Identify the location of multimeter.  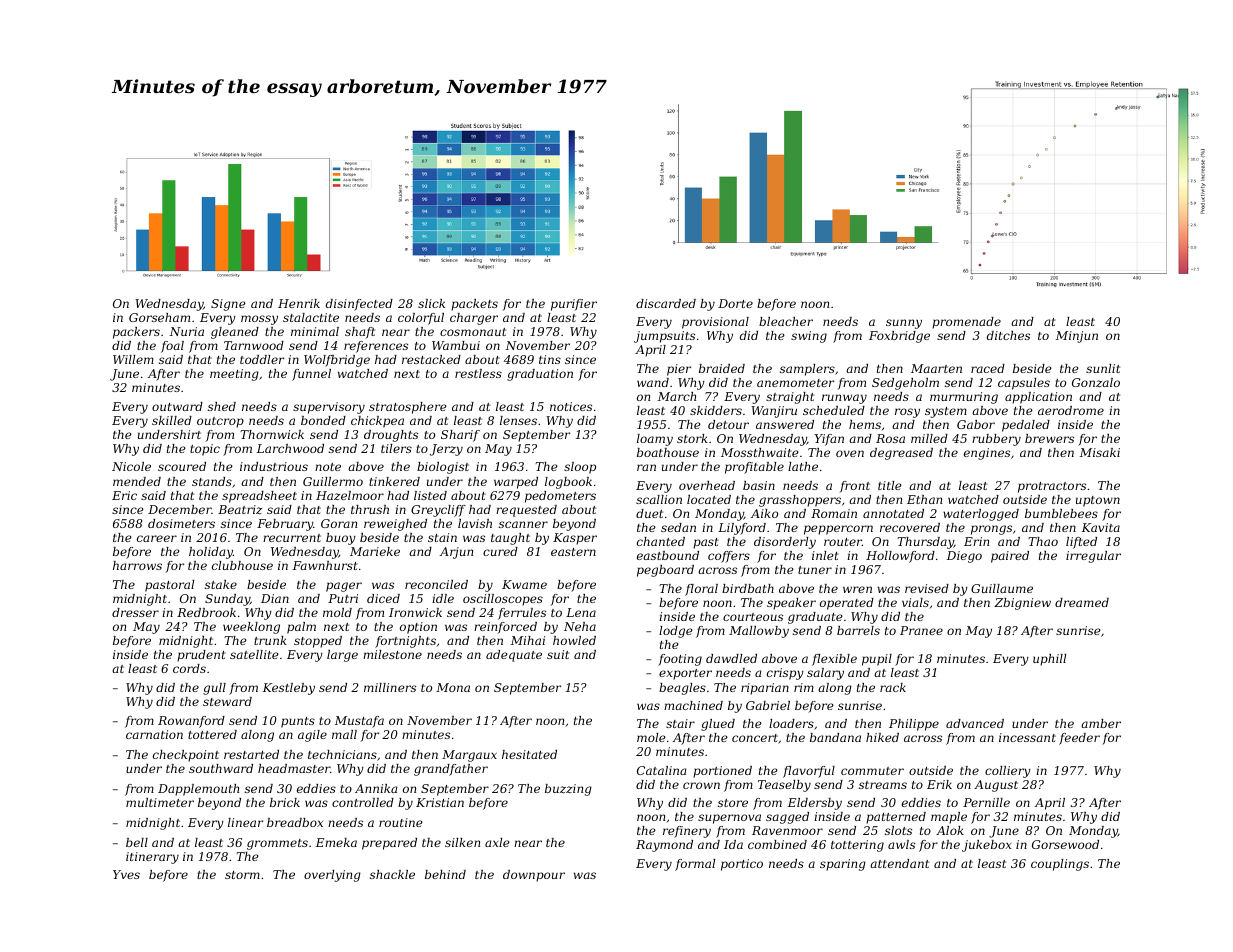
(160, 802).
